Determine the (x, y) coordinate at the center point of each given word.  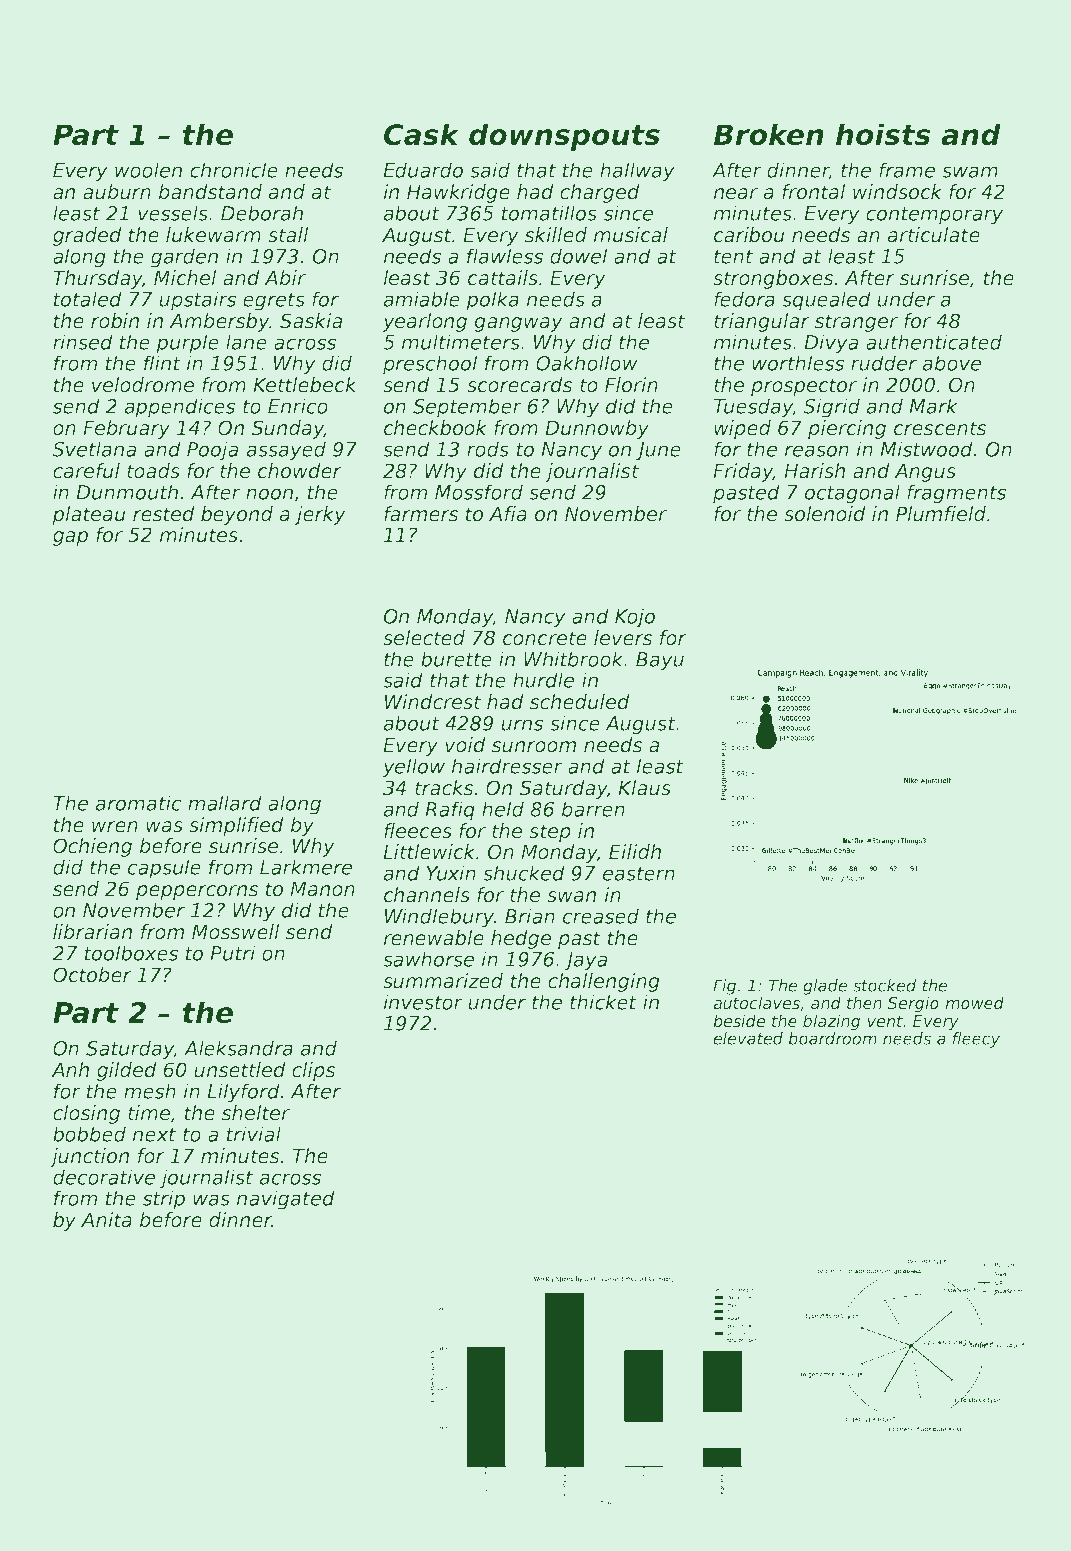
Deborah (262, 213)
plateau (89, 515)
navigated (285, 1200)
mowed (974, 1003)
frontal (814, 192)
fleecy (976, 1040)
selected (424, 638)
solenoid (825, 514)
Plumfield (941, 514)
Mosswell (236, 932)
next (154, 1135)
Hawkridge (458, 193)
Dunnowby (597, 429)
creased (601, 916)
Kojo (635, 618)
